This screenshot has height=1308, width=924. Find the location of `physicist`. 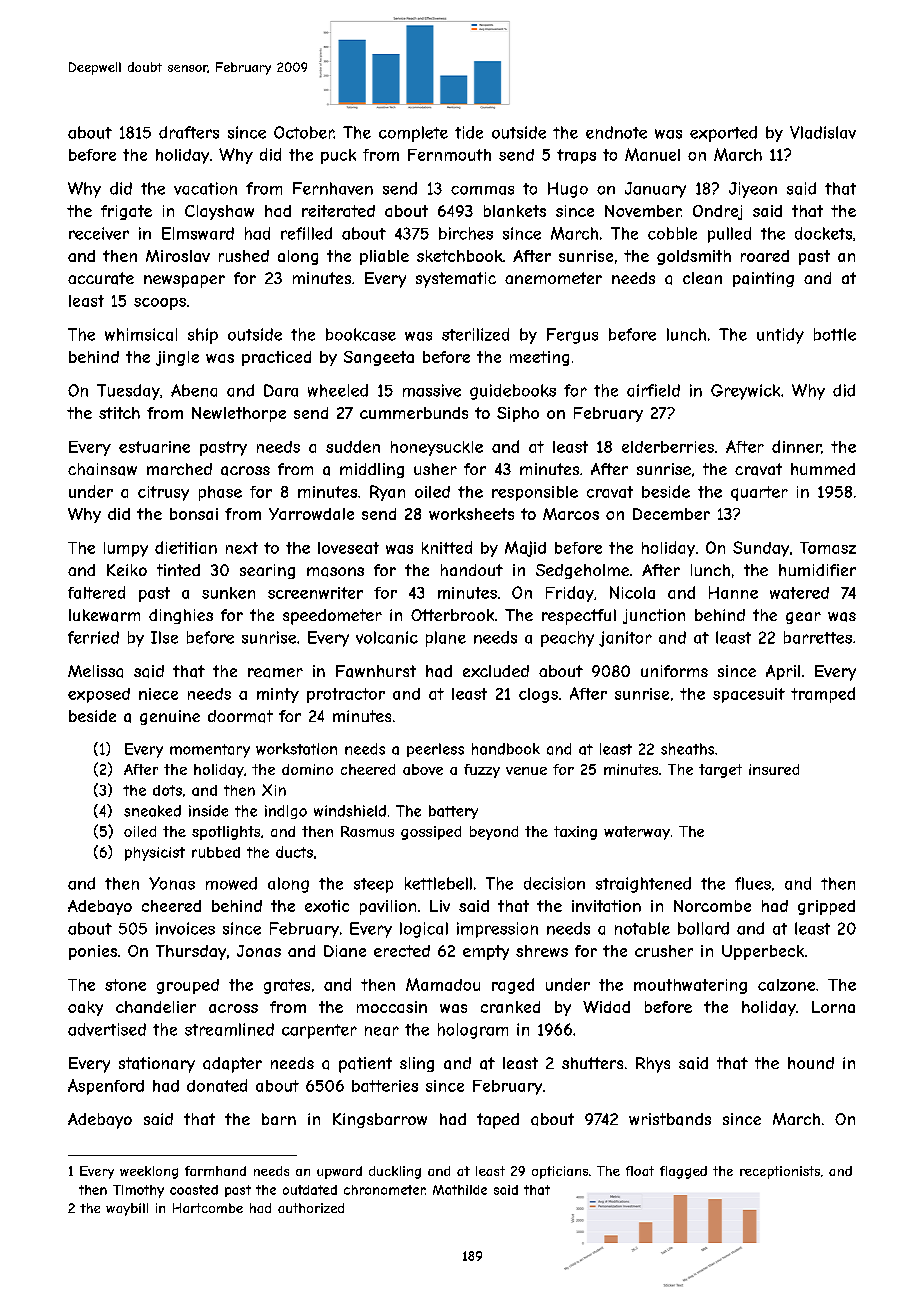

physicist is located at coordinates (155, 854).
